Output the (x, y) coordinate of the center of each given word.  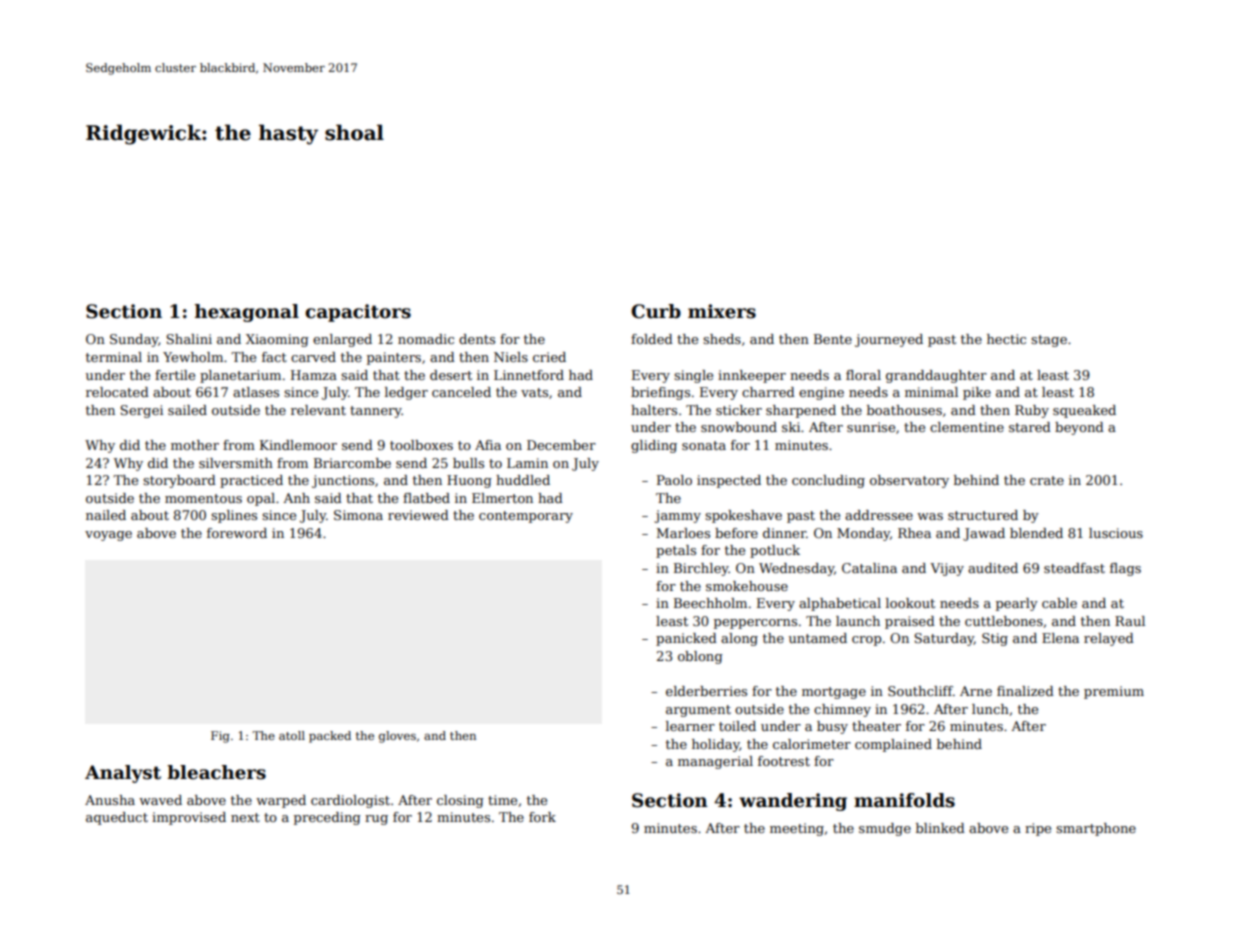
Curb (656, 311)
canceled (461, 392)
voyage (108, 536)
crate (1047, 480)
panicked (686, 639)
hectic (1006, 339)
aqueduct (117, 818)
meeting (797, 829)
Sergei (141, 411)
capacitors (358, 313)
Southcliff (920, 691)
